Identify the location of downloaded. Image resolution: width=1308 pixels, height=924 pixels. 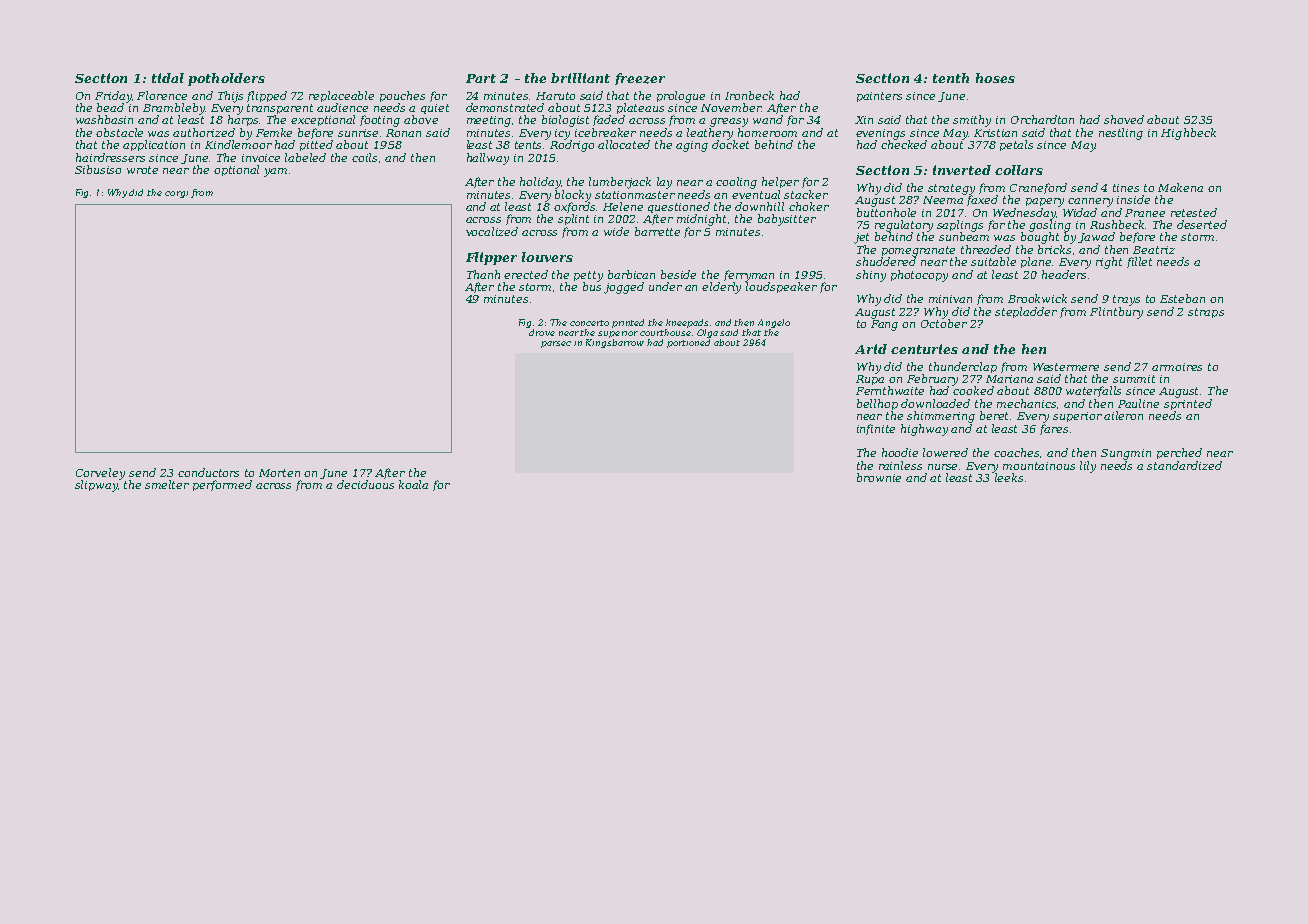
(935, 403).
